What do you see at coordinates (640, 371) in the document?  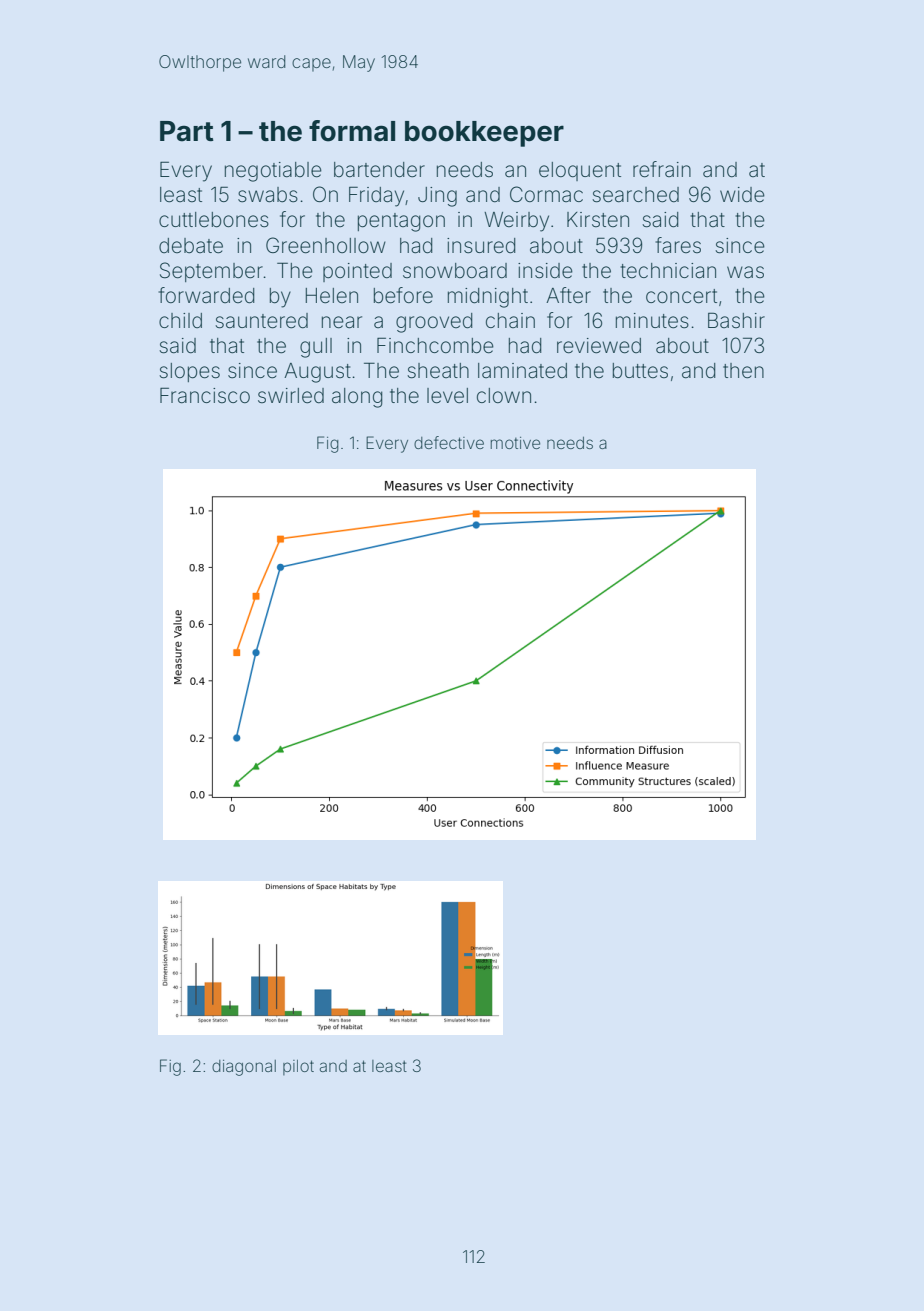 I see `buttes` at bounding box center [640, 371].
